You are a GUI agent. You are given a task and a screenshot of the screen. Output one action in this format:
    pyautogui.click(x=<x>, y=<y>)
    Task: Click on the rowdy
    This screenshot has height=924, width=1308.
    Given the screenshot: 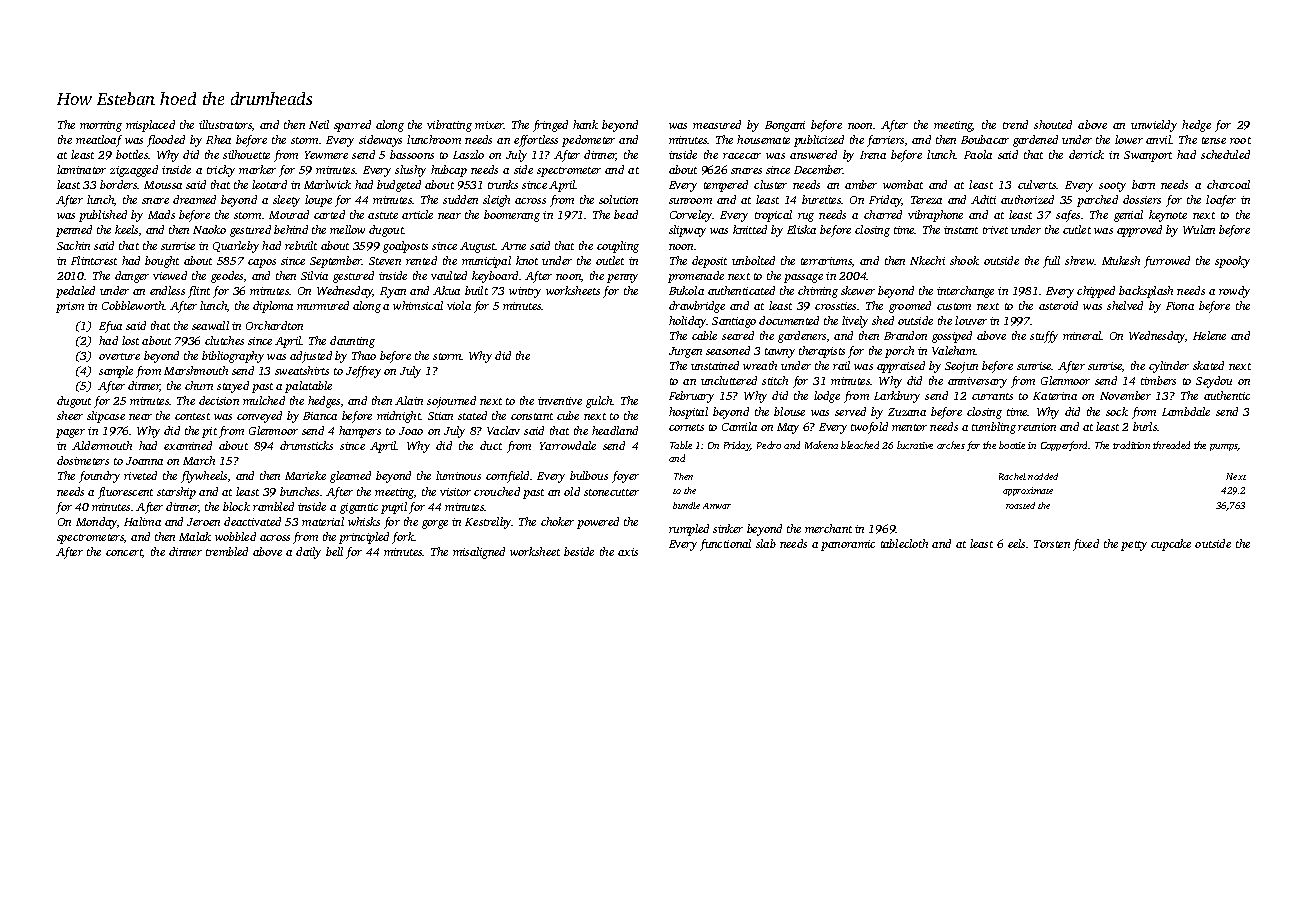 What is the action you would take?
    pyautogui.click(x=1234, y=292)
